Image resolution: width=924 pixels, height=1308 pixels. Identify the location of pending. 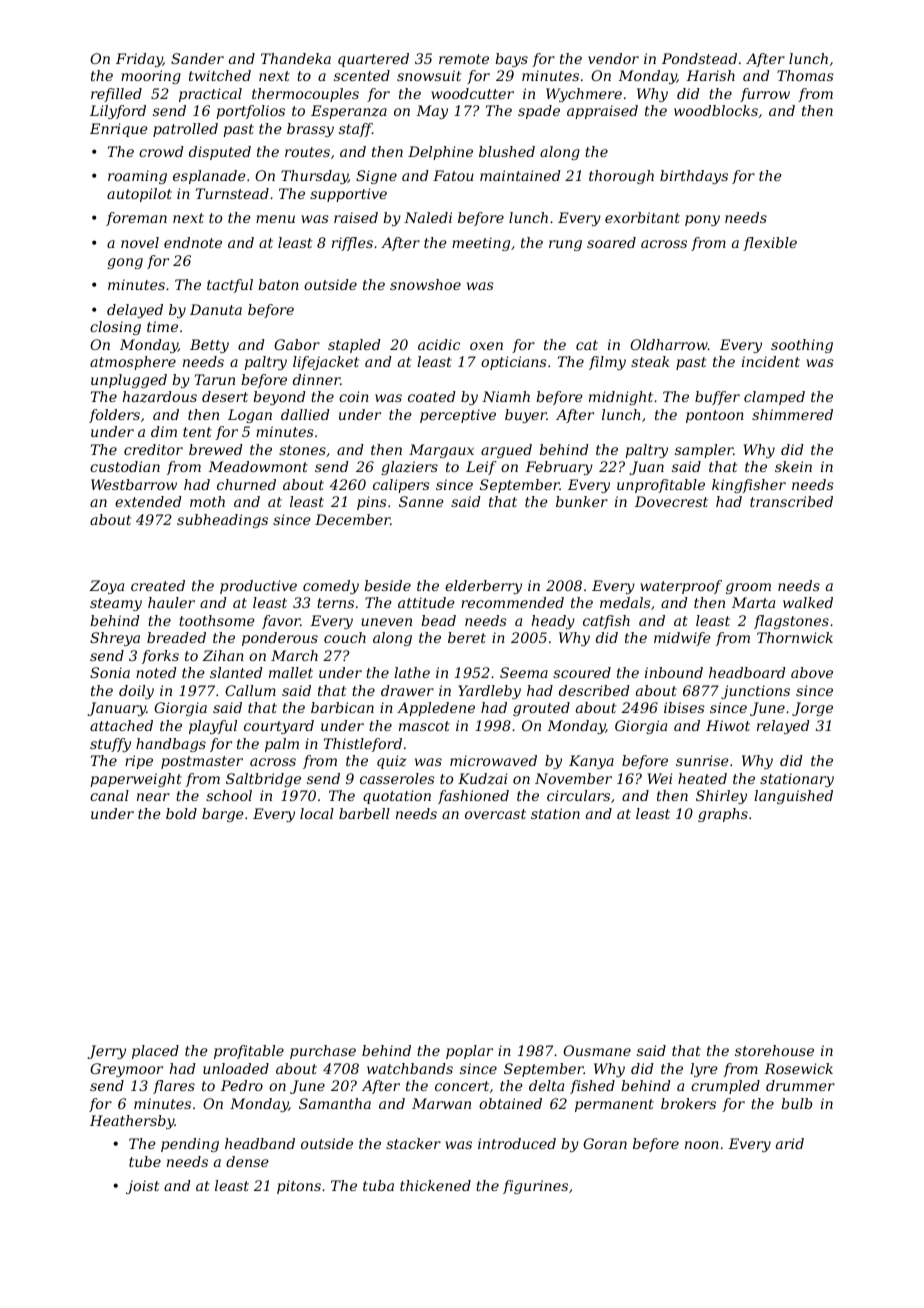
(190, 1145).
